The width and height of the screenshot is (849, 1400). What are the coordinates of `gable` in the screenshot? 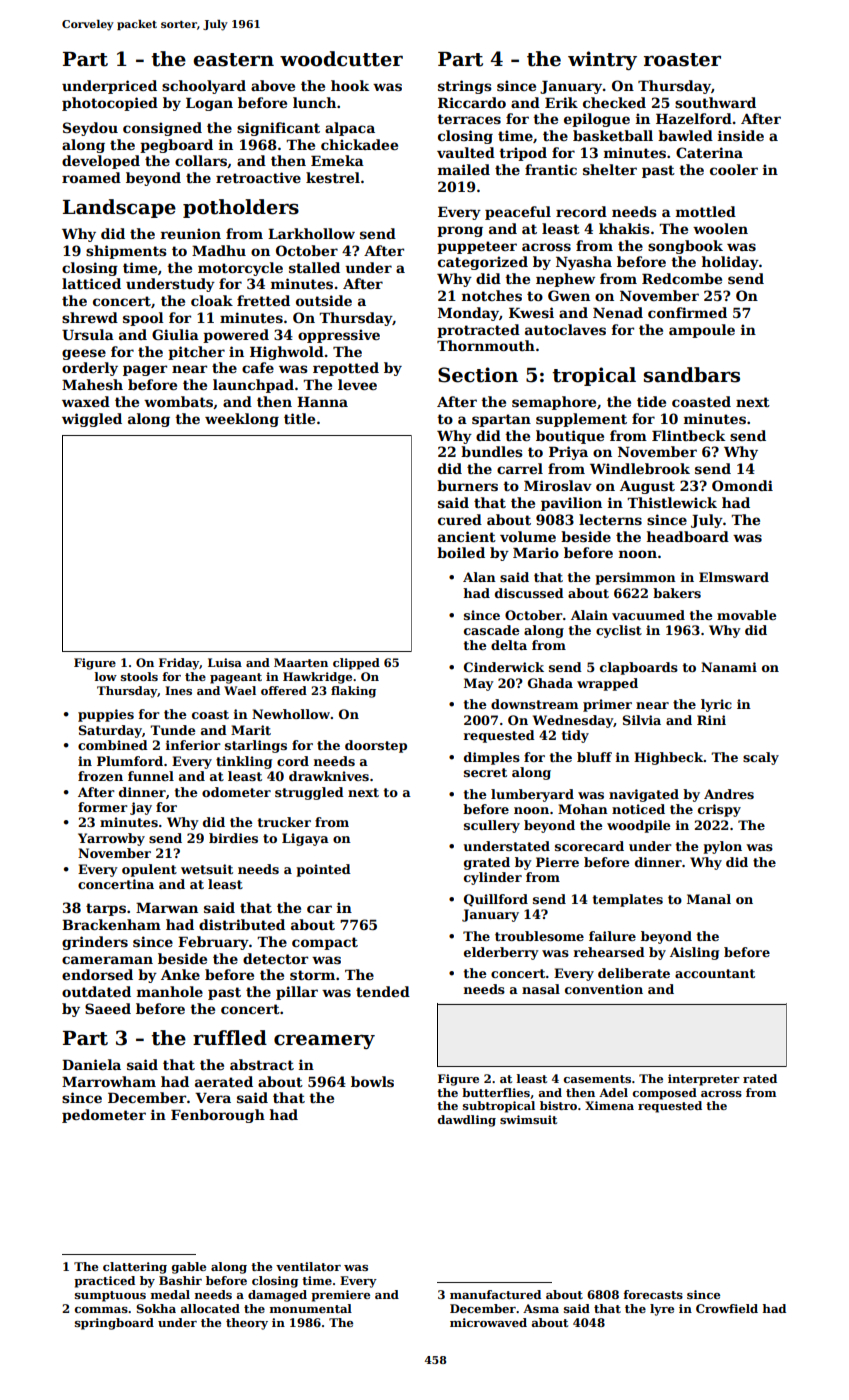 It's located at (189, 1268).
